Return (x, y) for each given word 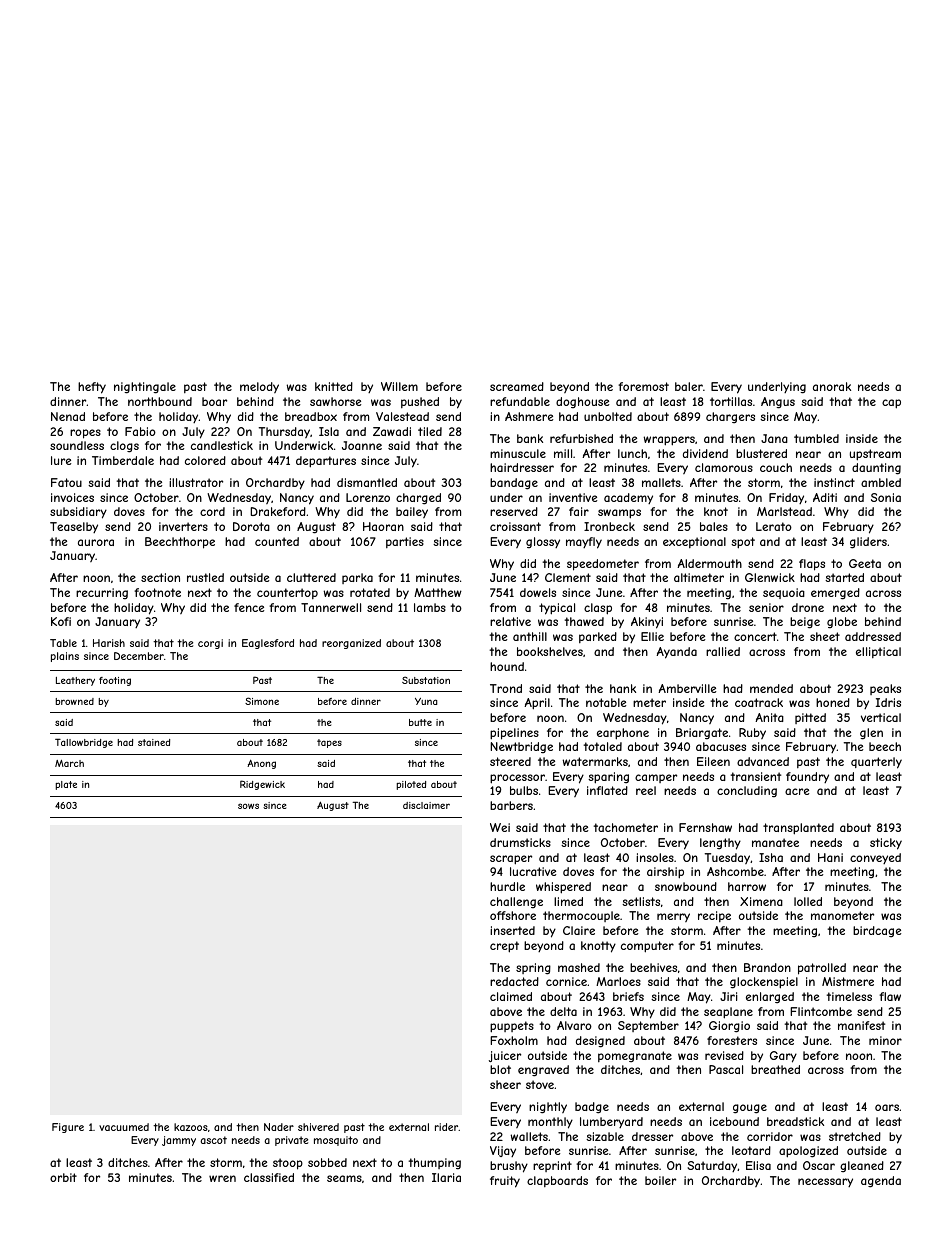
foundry (807, 777)
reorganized (351, 644)
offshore (513, 915)
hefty (92, 388)
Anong (261, 764)
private (291, 1141)
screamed (517, 386)
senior (766, 607)
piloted (411, 785)
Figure (68, 1128)
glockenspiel (764, 983)
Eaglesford (268, 644)
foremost (643, 386)
